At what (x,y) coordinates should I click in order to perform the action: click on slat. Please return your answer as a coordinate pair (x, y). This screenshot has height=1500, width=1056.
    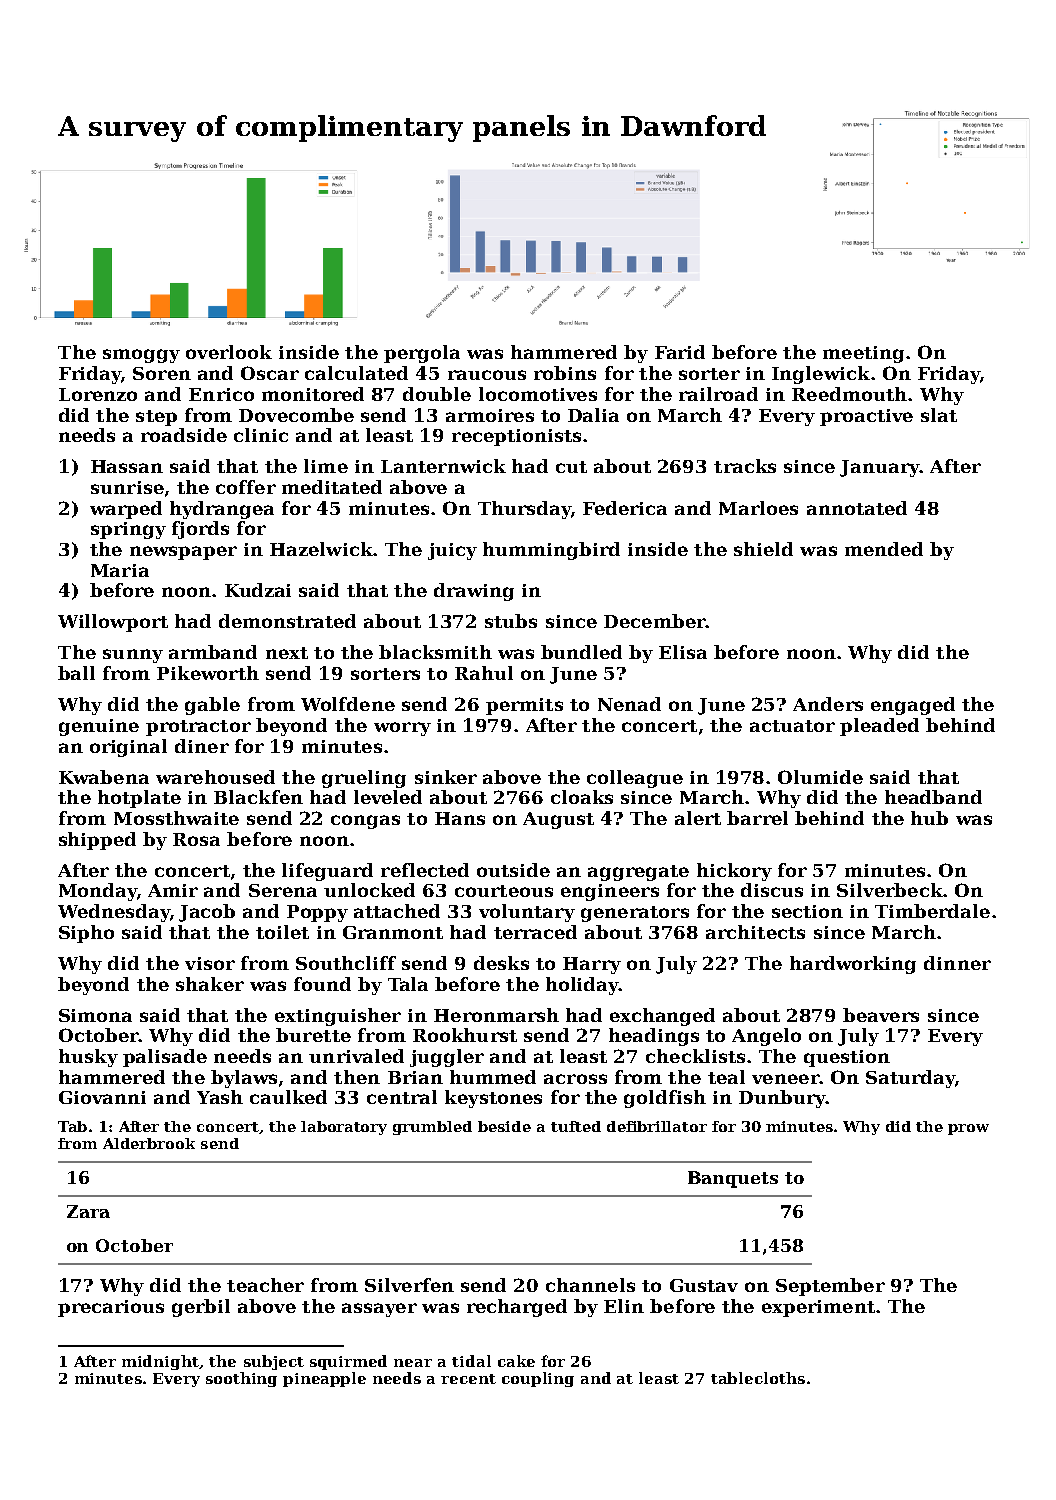
    Looking at the image, I should click on (939, 415).
